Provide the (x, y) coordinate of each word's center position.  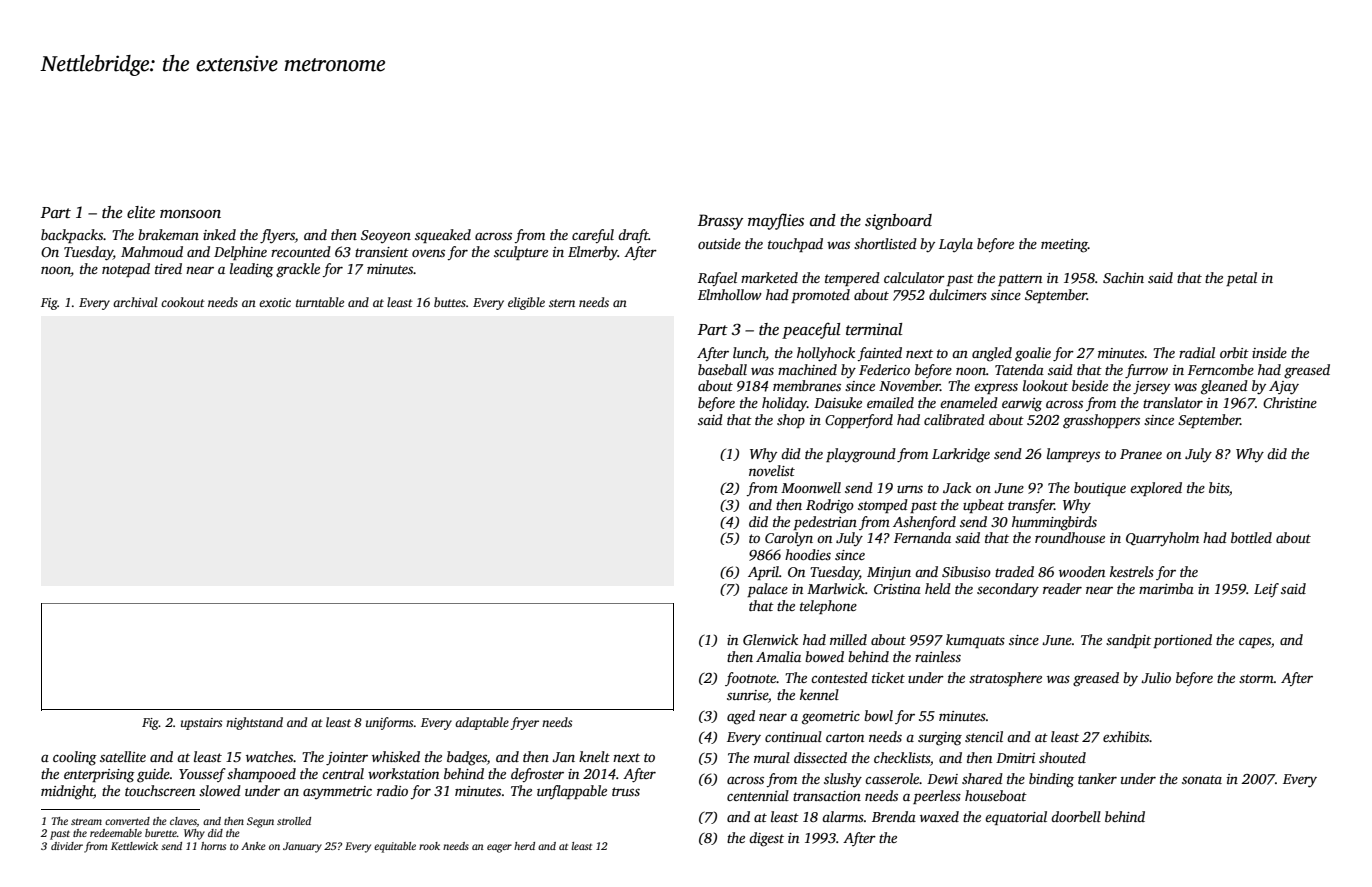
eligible (526, 303)
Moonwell (811, 487)
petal (1241, 279)
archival (135, 302)
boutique (1100, 489)
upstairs (201, 724)
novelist (772, 470)
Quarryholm (1162, 539)
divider (67, 846)
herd (524, 846)
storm (1256, 678)
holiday (784, 404)
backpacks (72, 236)
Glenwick (770, 639)
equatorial (1016, 818)
